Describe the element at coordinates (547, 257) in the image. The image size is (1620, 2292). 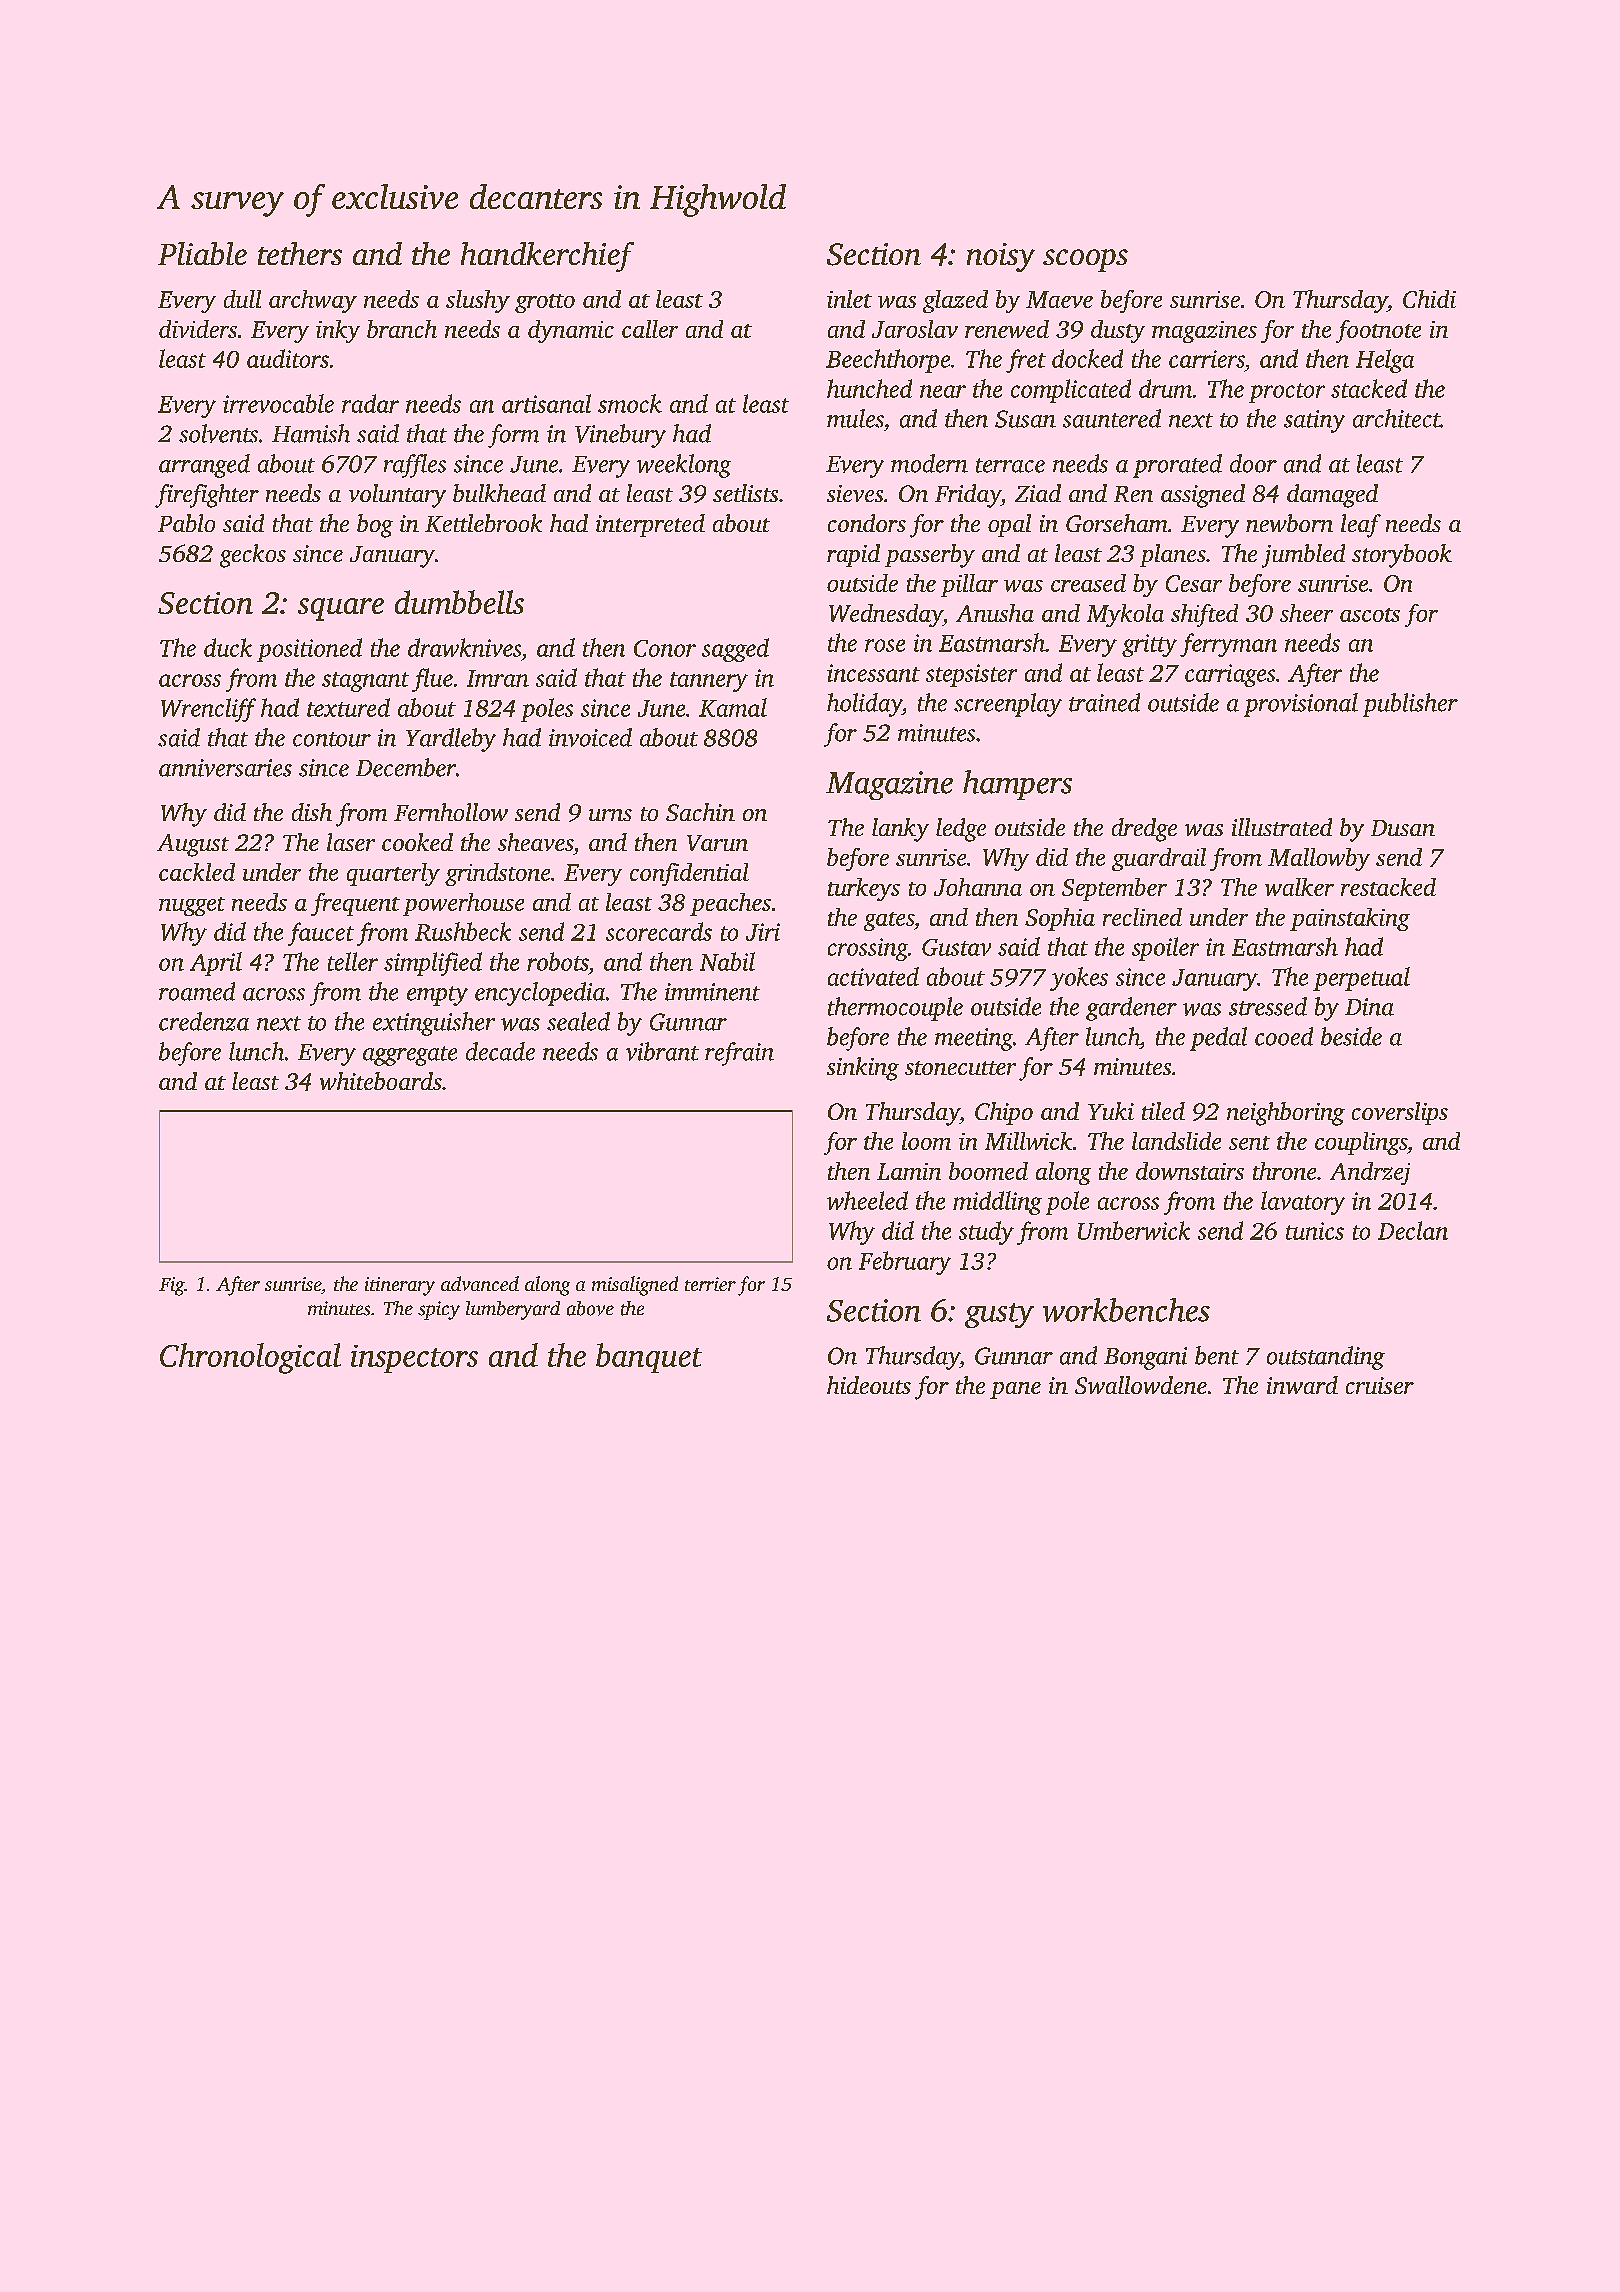
I see `handkerchief` at that location.
